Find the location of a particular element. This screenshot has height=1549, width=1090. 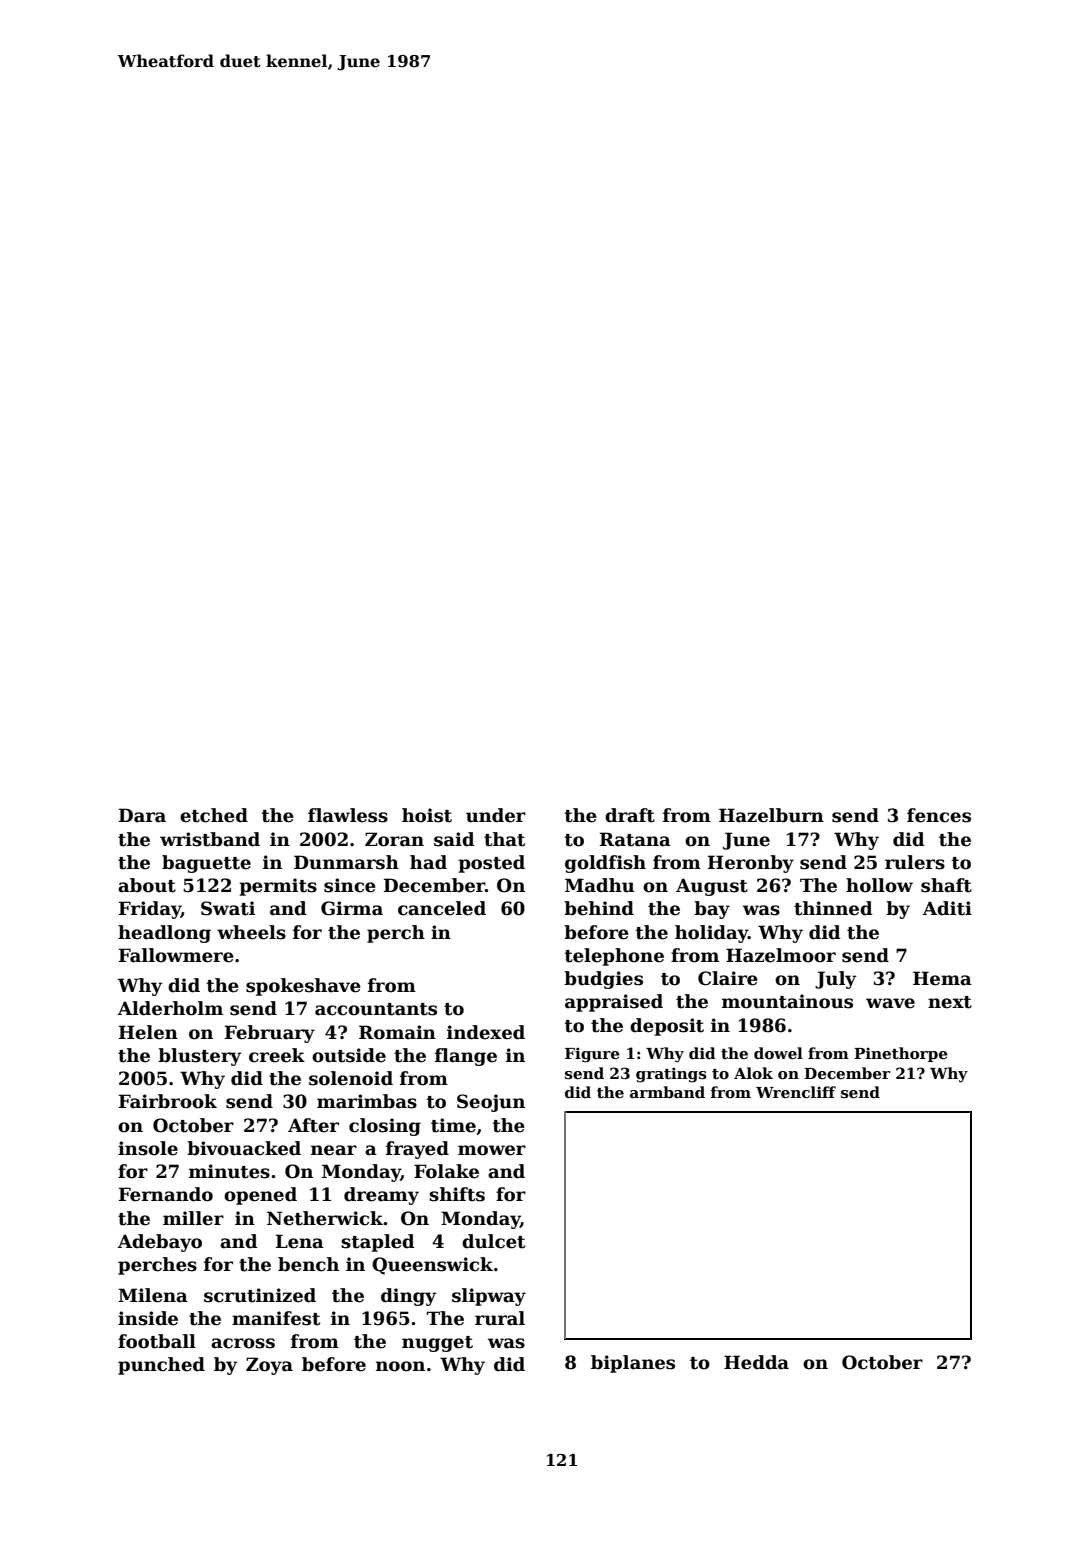

inside is located at coordinates (148, 1318).
